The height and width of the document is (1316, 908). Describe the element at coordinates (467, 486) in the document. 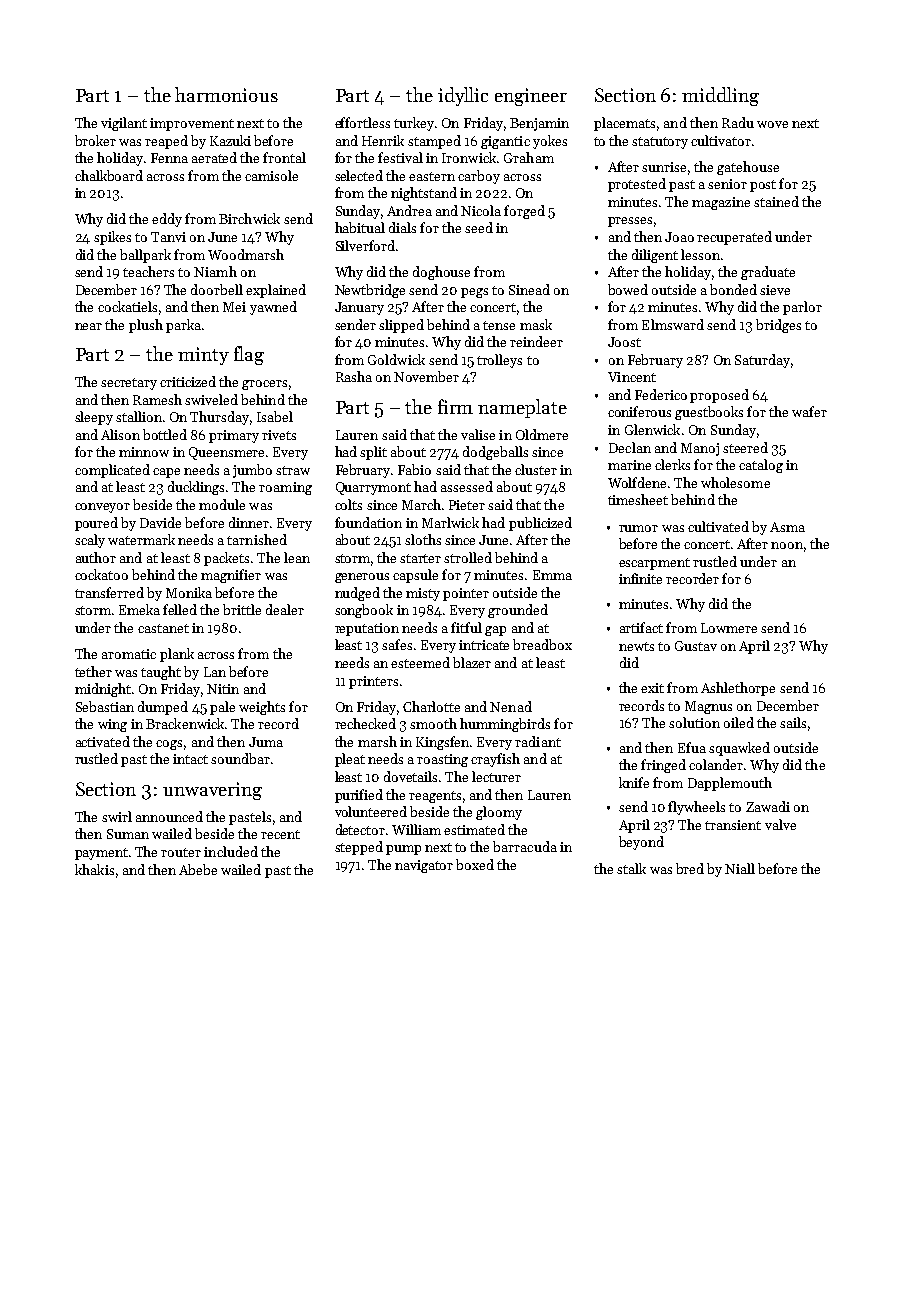

I see `assessed` at that location.
